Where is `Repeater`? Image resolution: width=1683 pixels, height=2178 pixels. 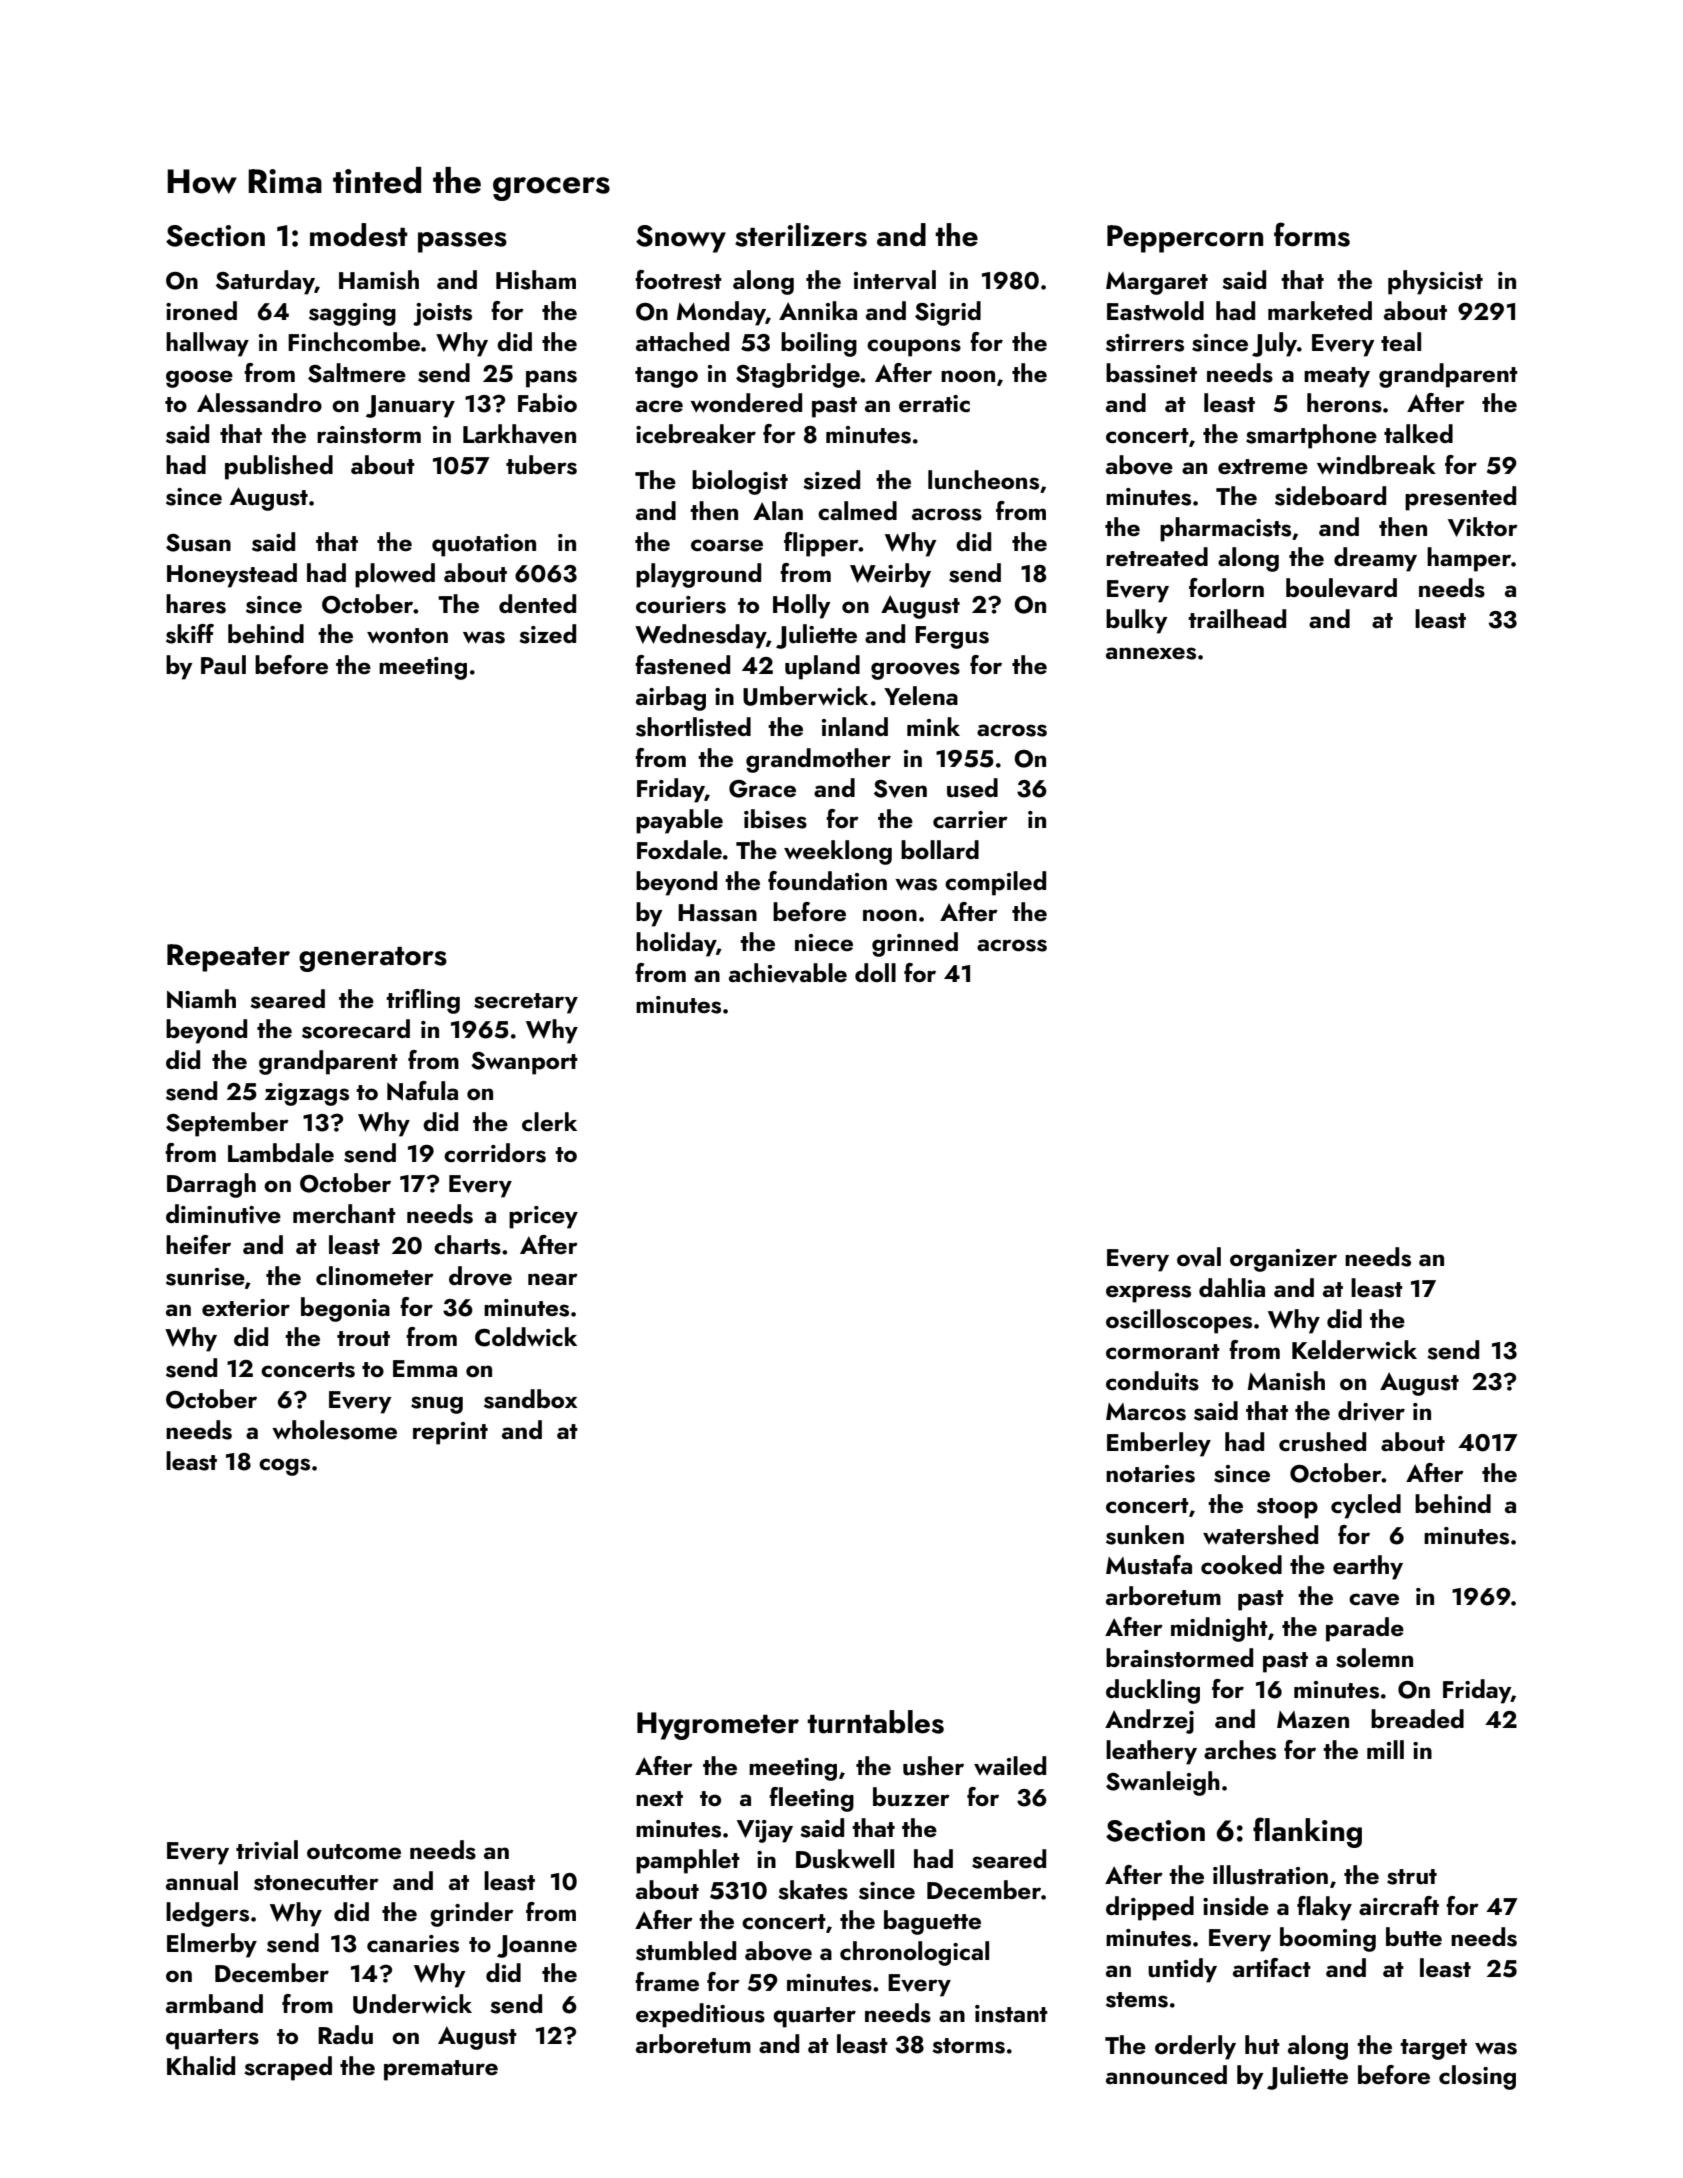
Repeater is located at coordinates (228, 958).
